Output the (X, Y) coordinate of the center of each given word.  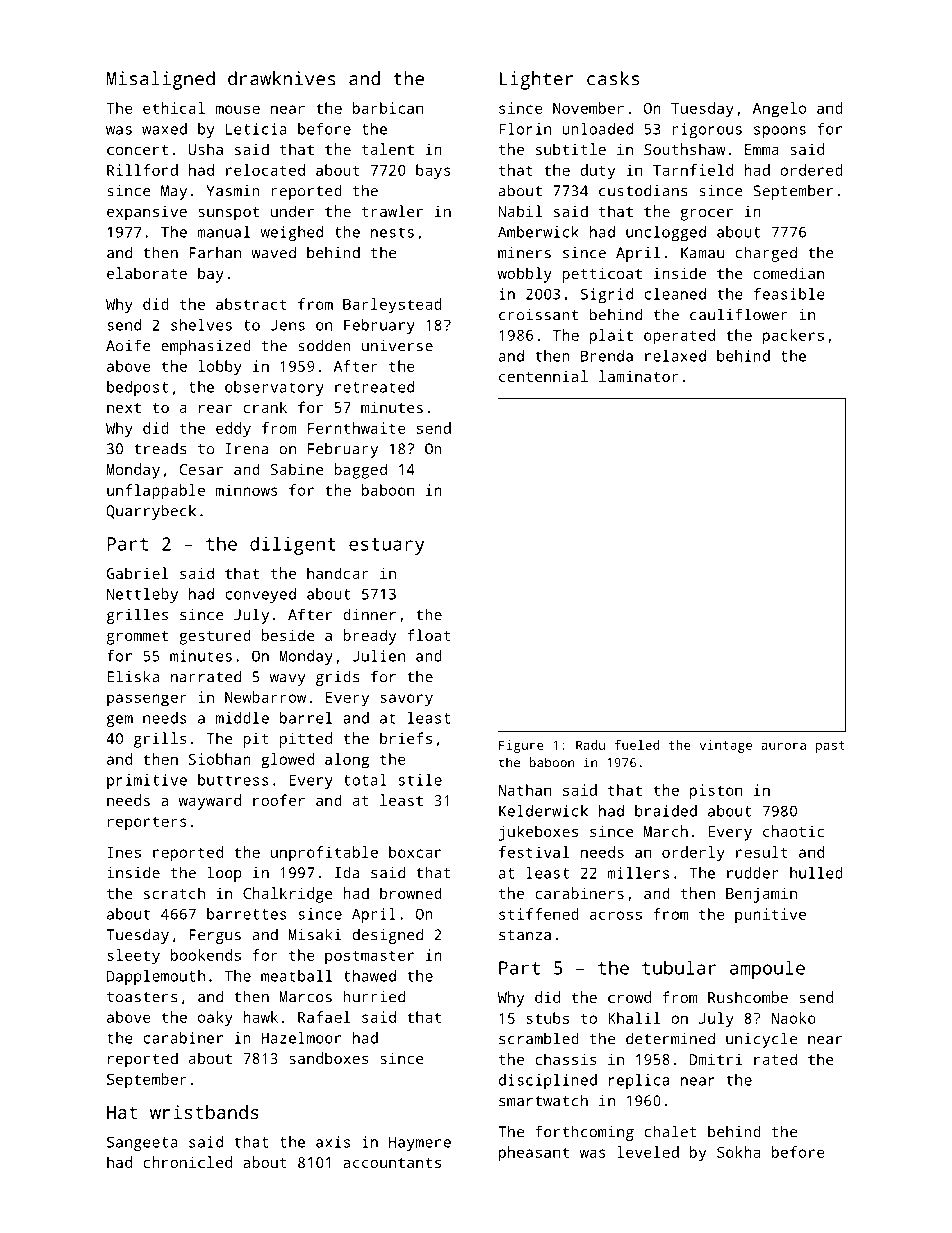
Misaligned (161, 80)
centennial (543, 376)
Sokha (738, 1152)
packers (793, 337)
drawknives (282, 78)
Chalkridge (288, 895)
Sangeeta (142, 1143)
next (124, 408)
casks (613, 78)
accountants (392, 1162)
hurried (374, 996)
